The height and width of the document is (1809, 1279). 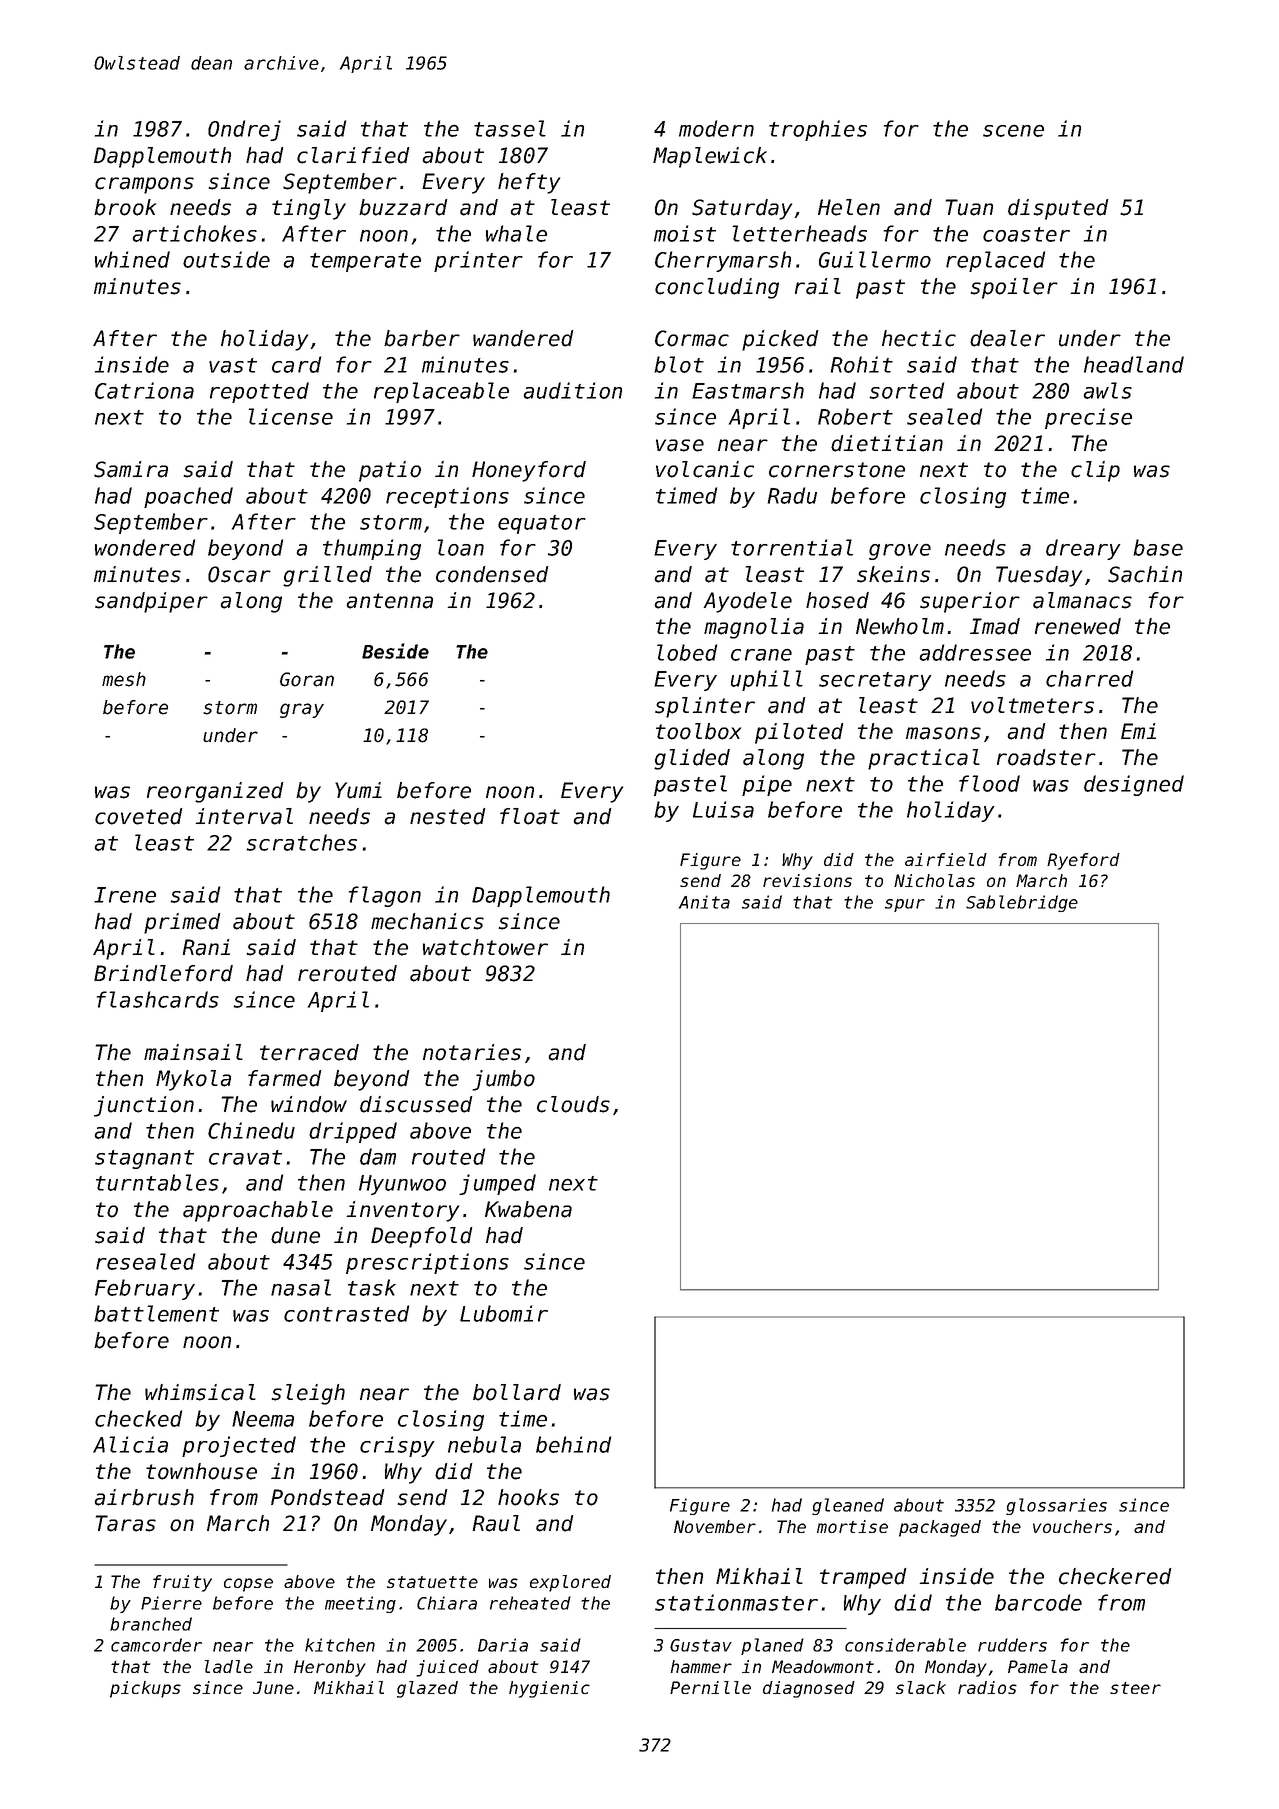 What do you see at coordinates (1013, 131) in the document?
I see `scene` at bounding box center [1013, 131].
